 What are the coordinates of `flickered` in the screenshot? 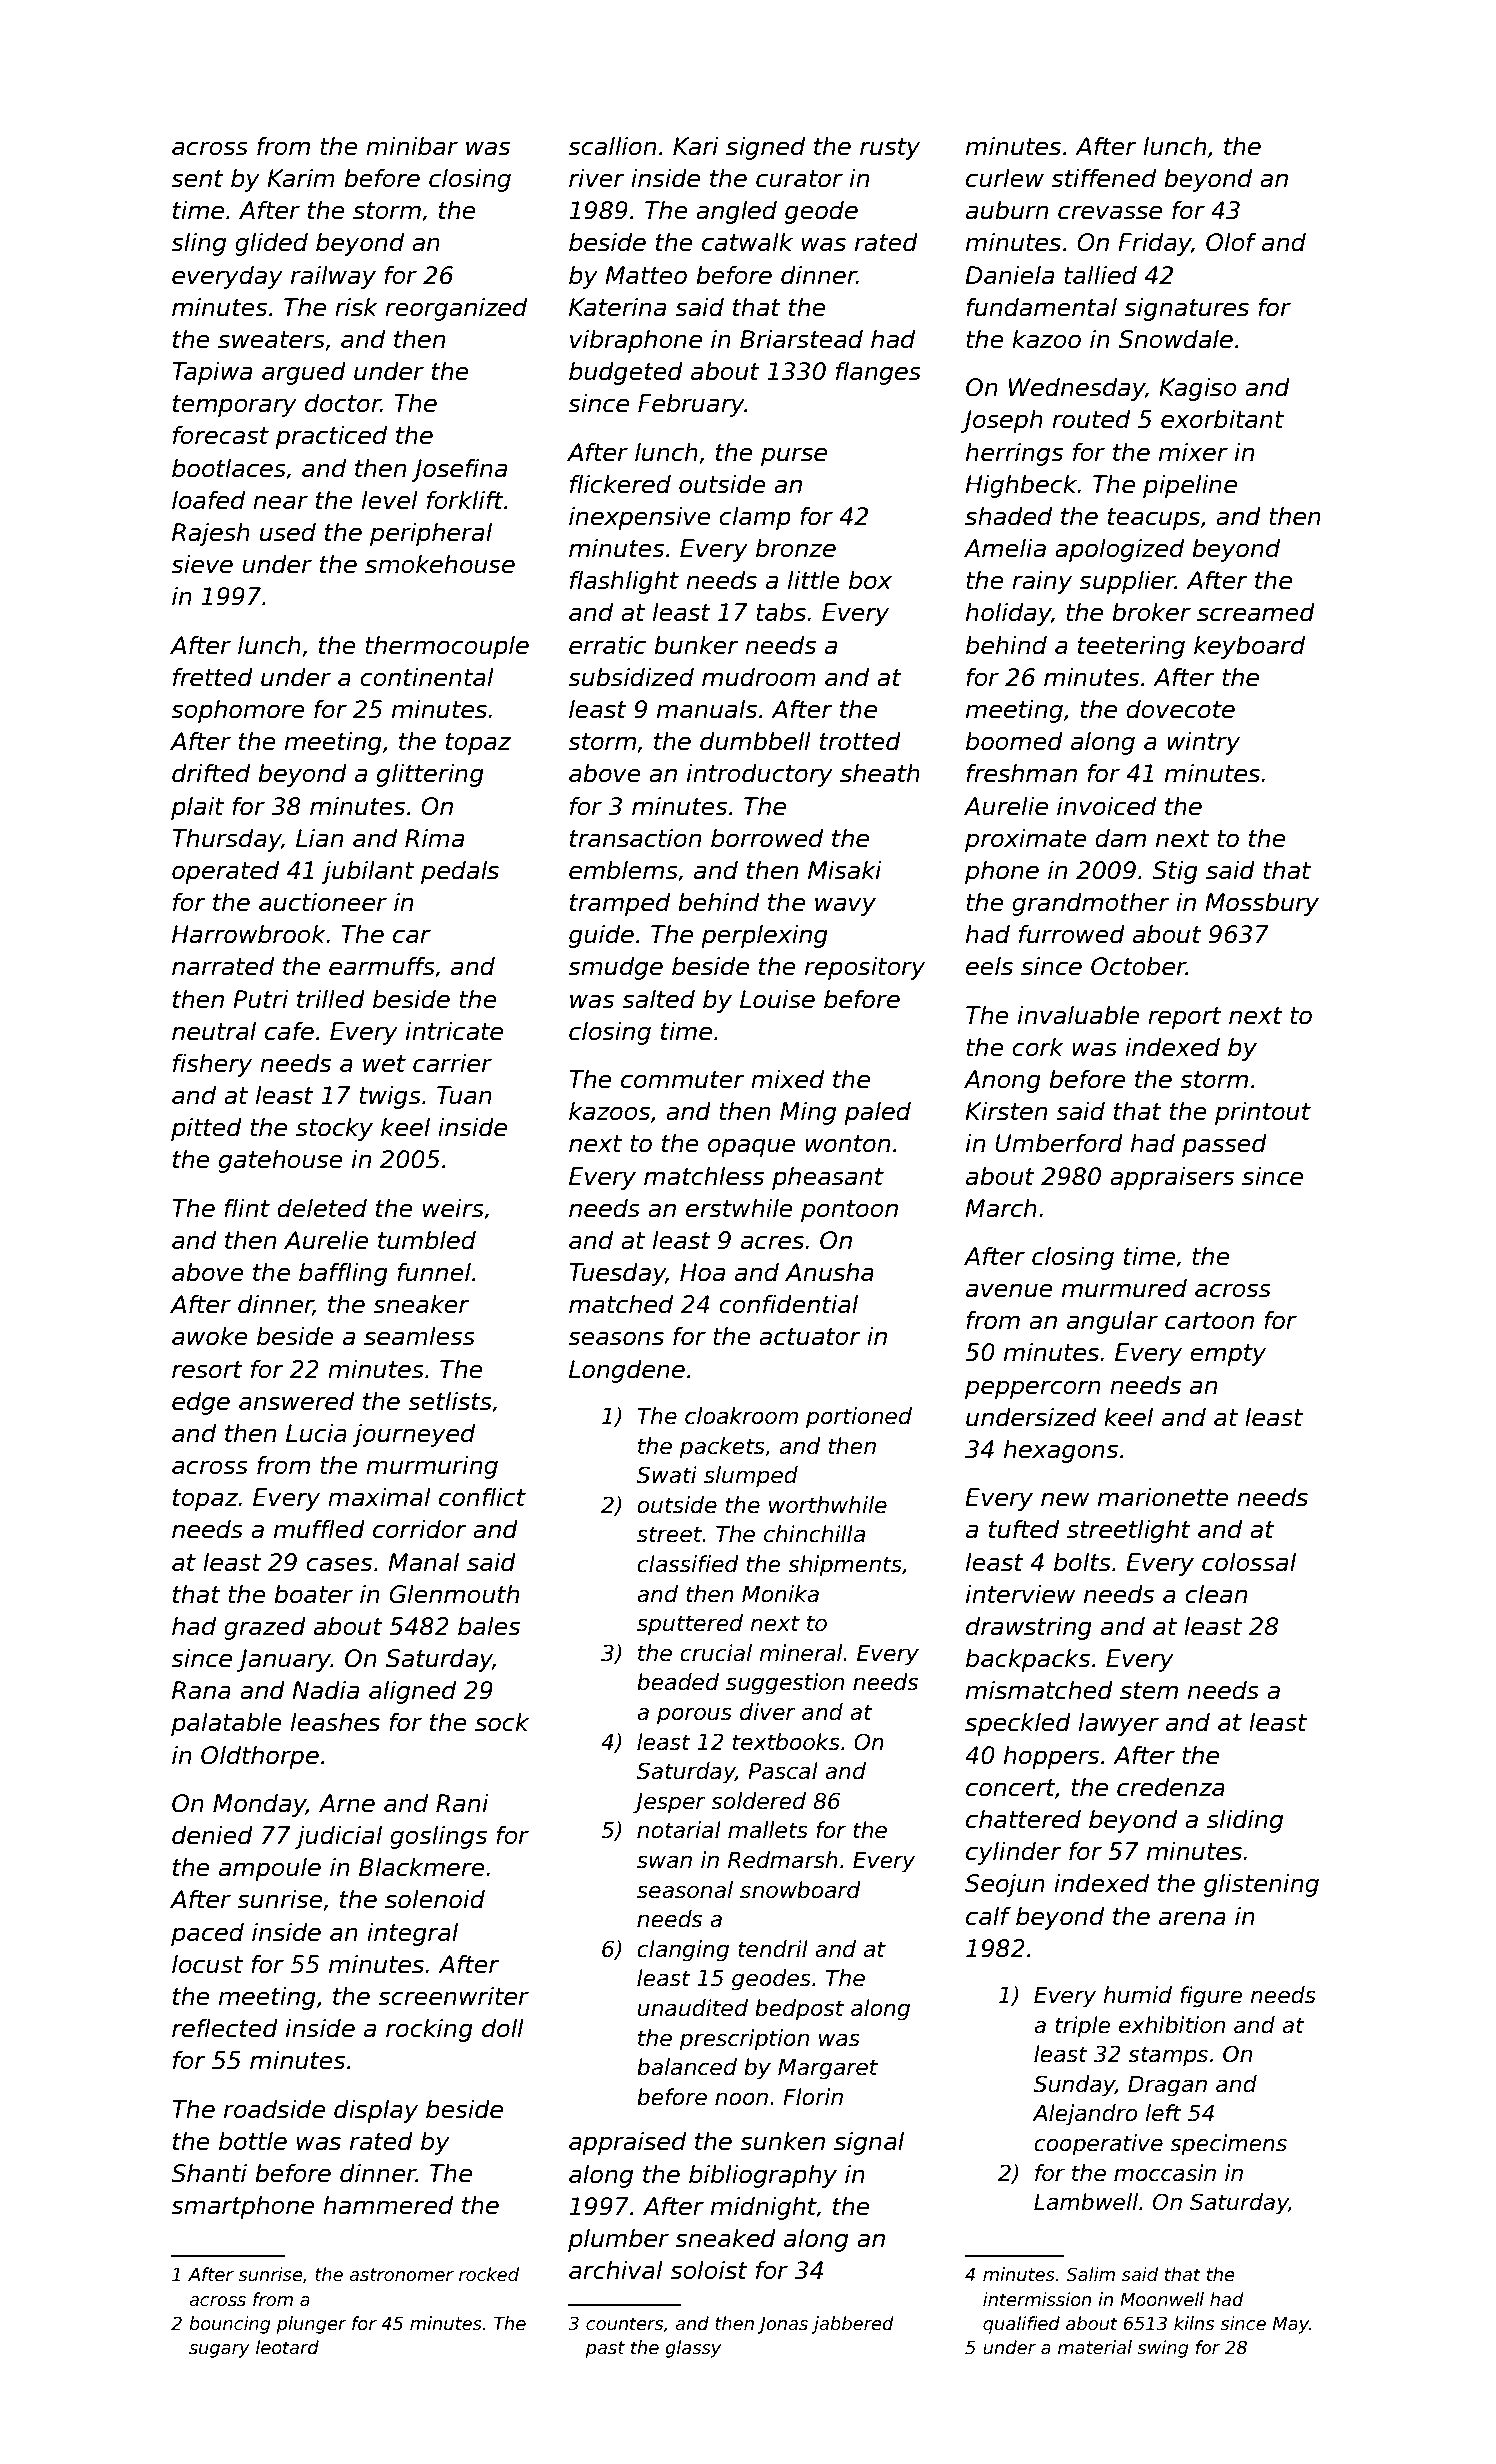 It's located at (620, 484).
